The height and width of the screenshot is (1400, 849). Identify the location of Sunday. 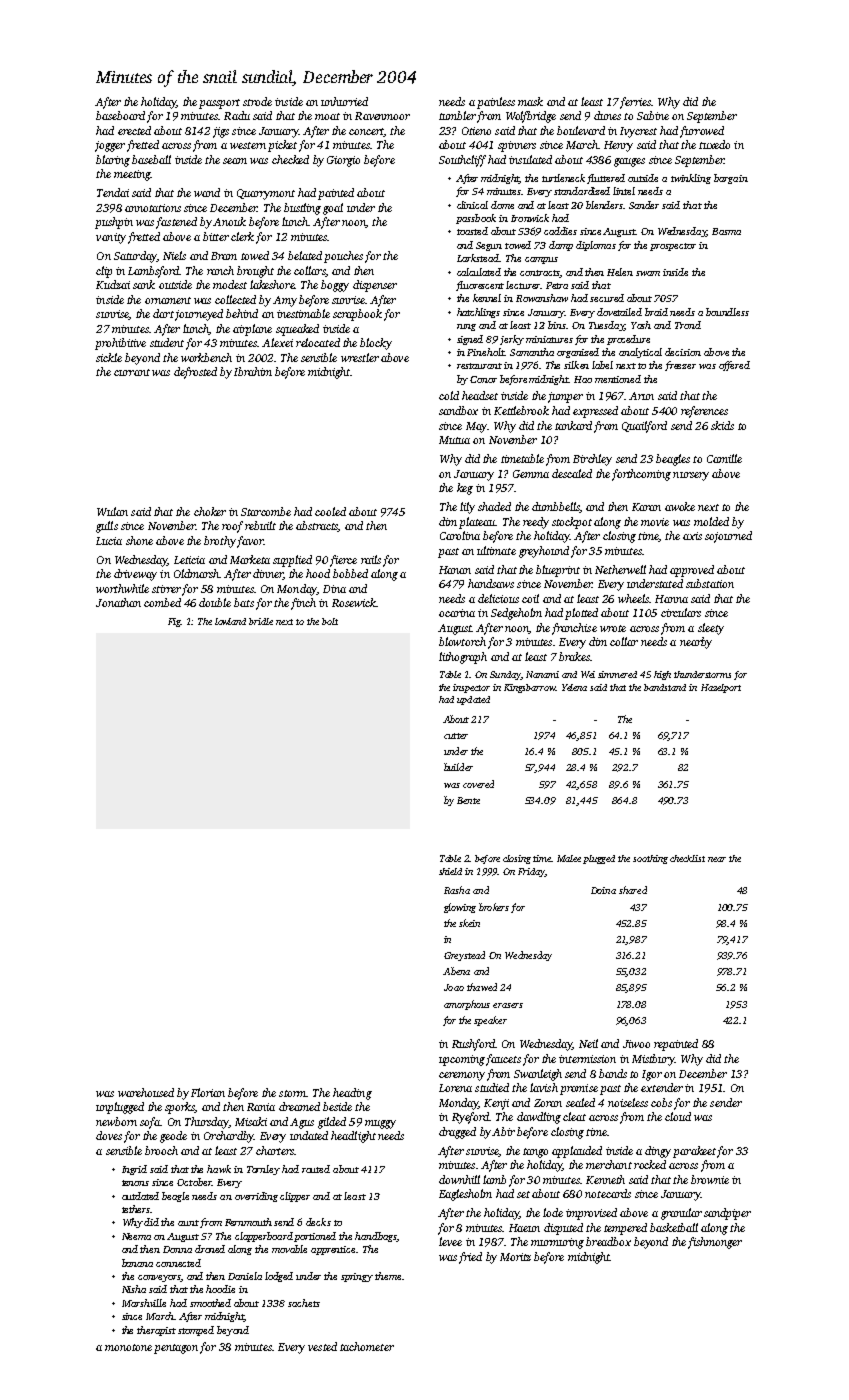
(505, 675).
